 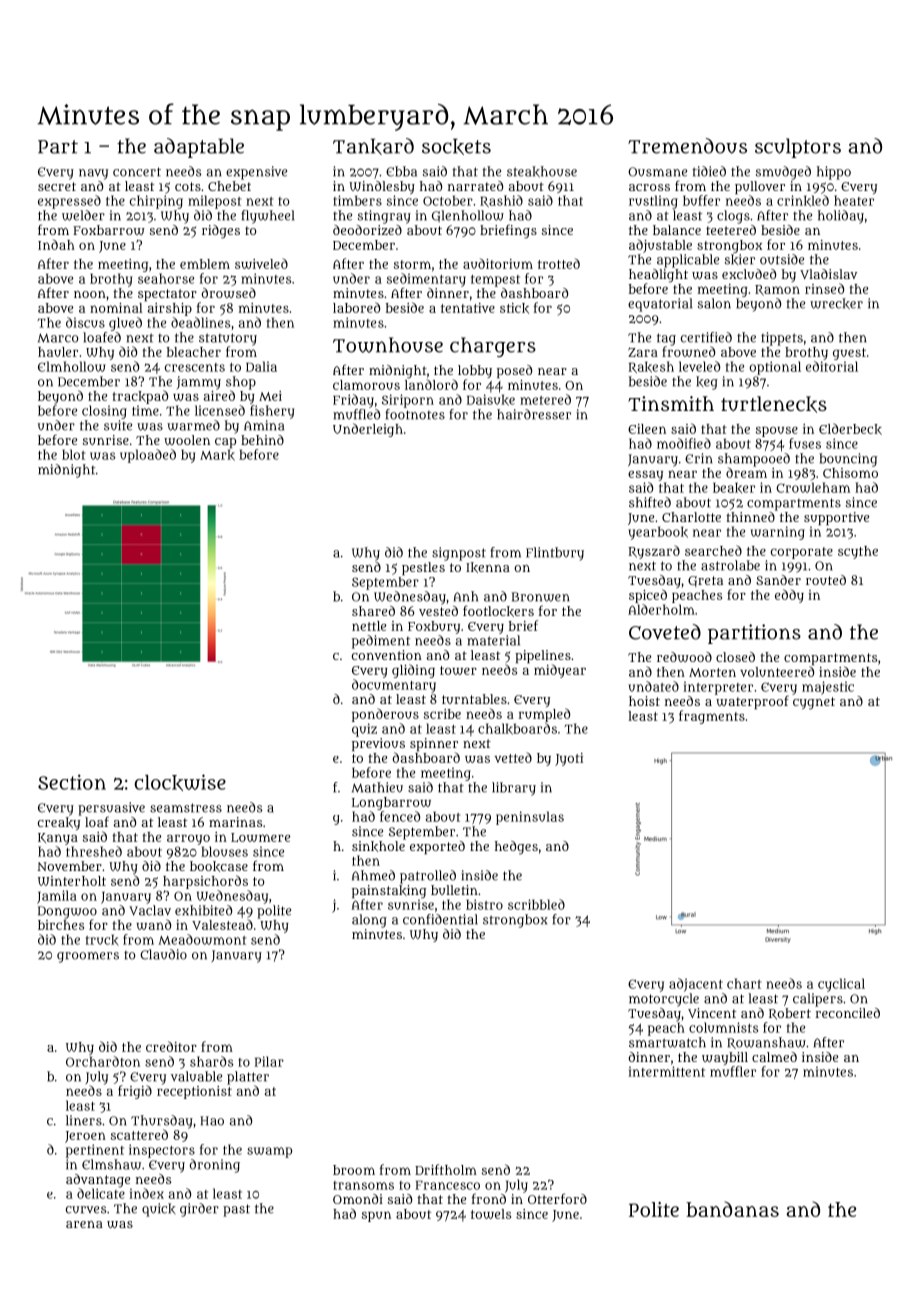 I want to click on bistro, so click(x=484, y=904).
